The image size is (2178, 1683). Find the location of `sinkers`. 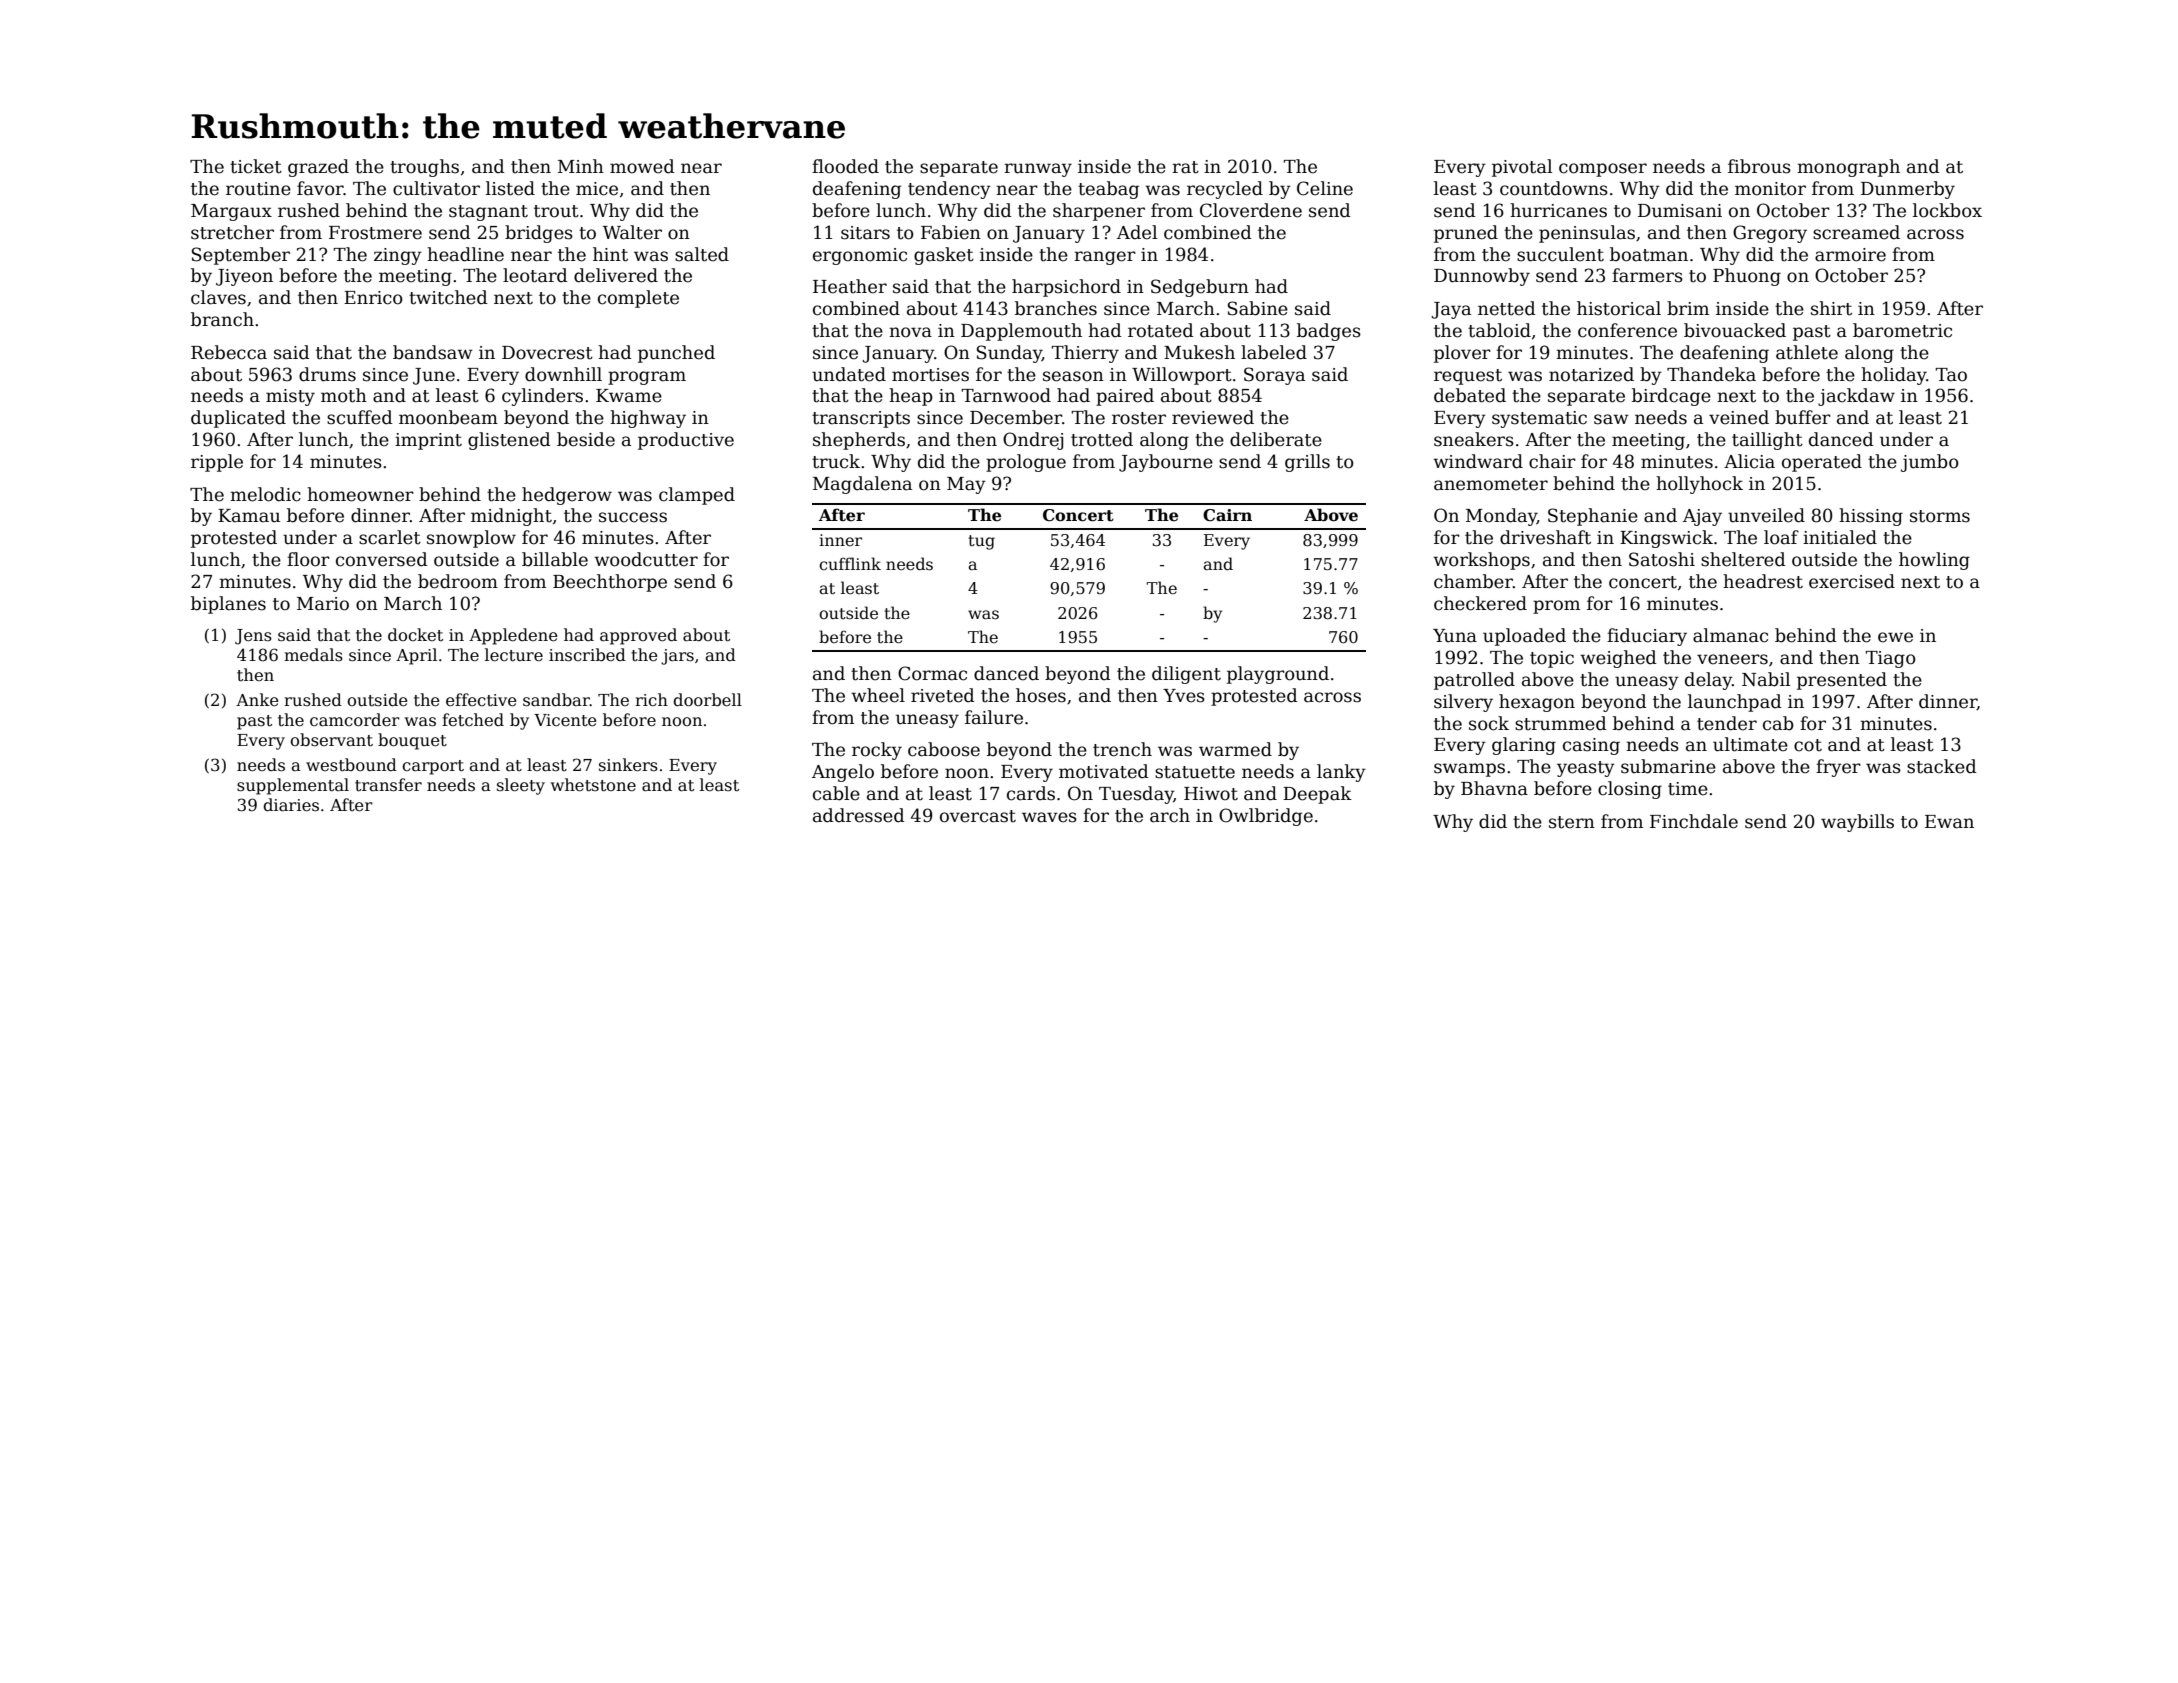

sinkers is located at coordinates (628, 765).
